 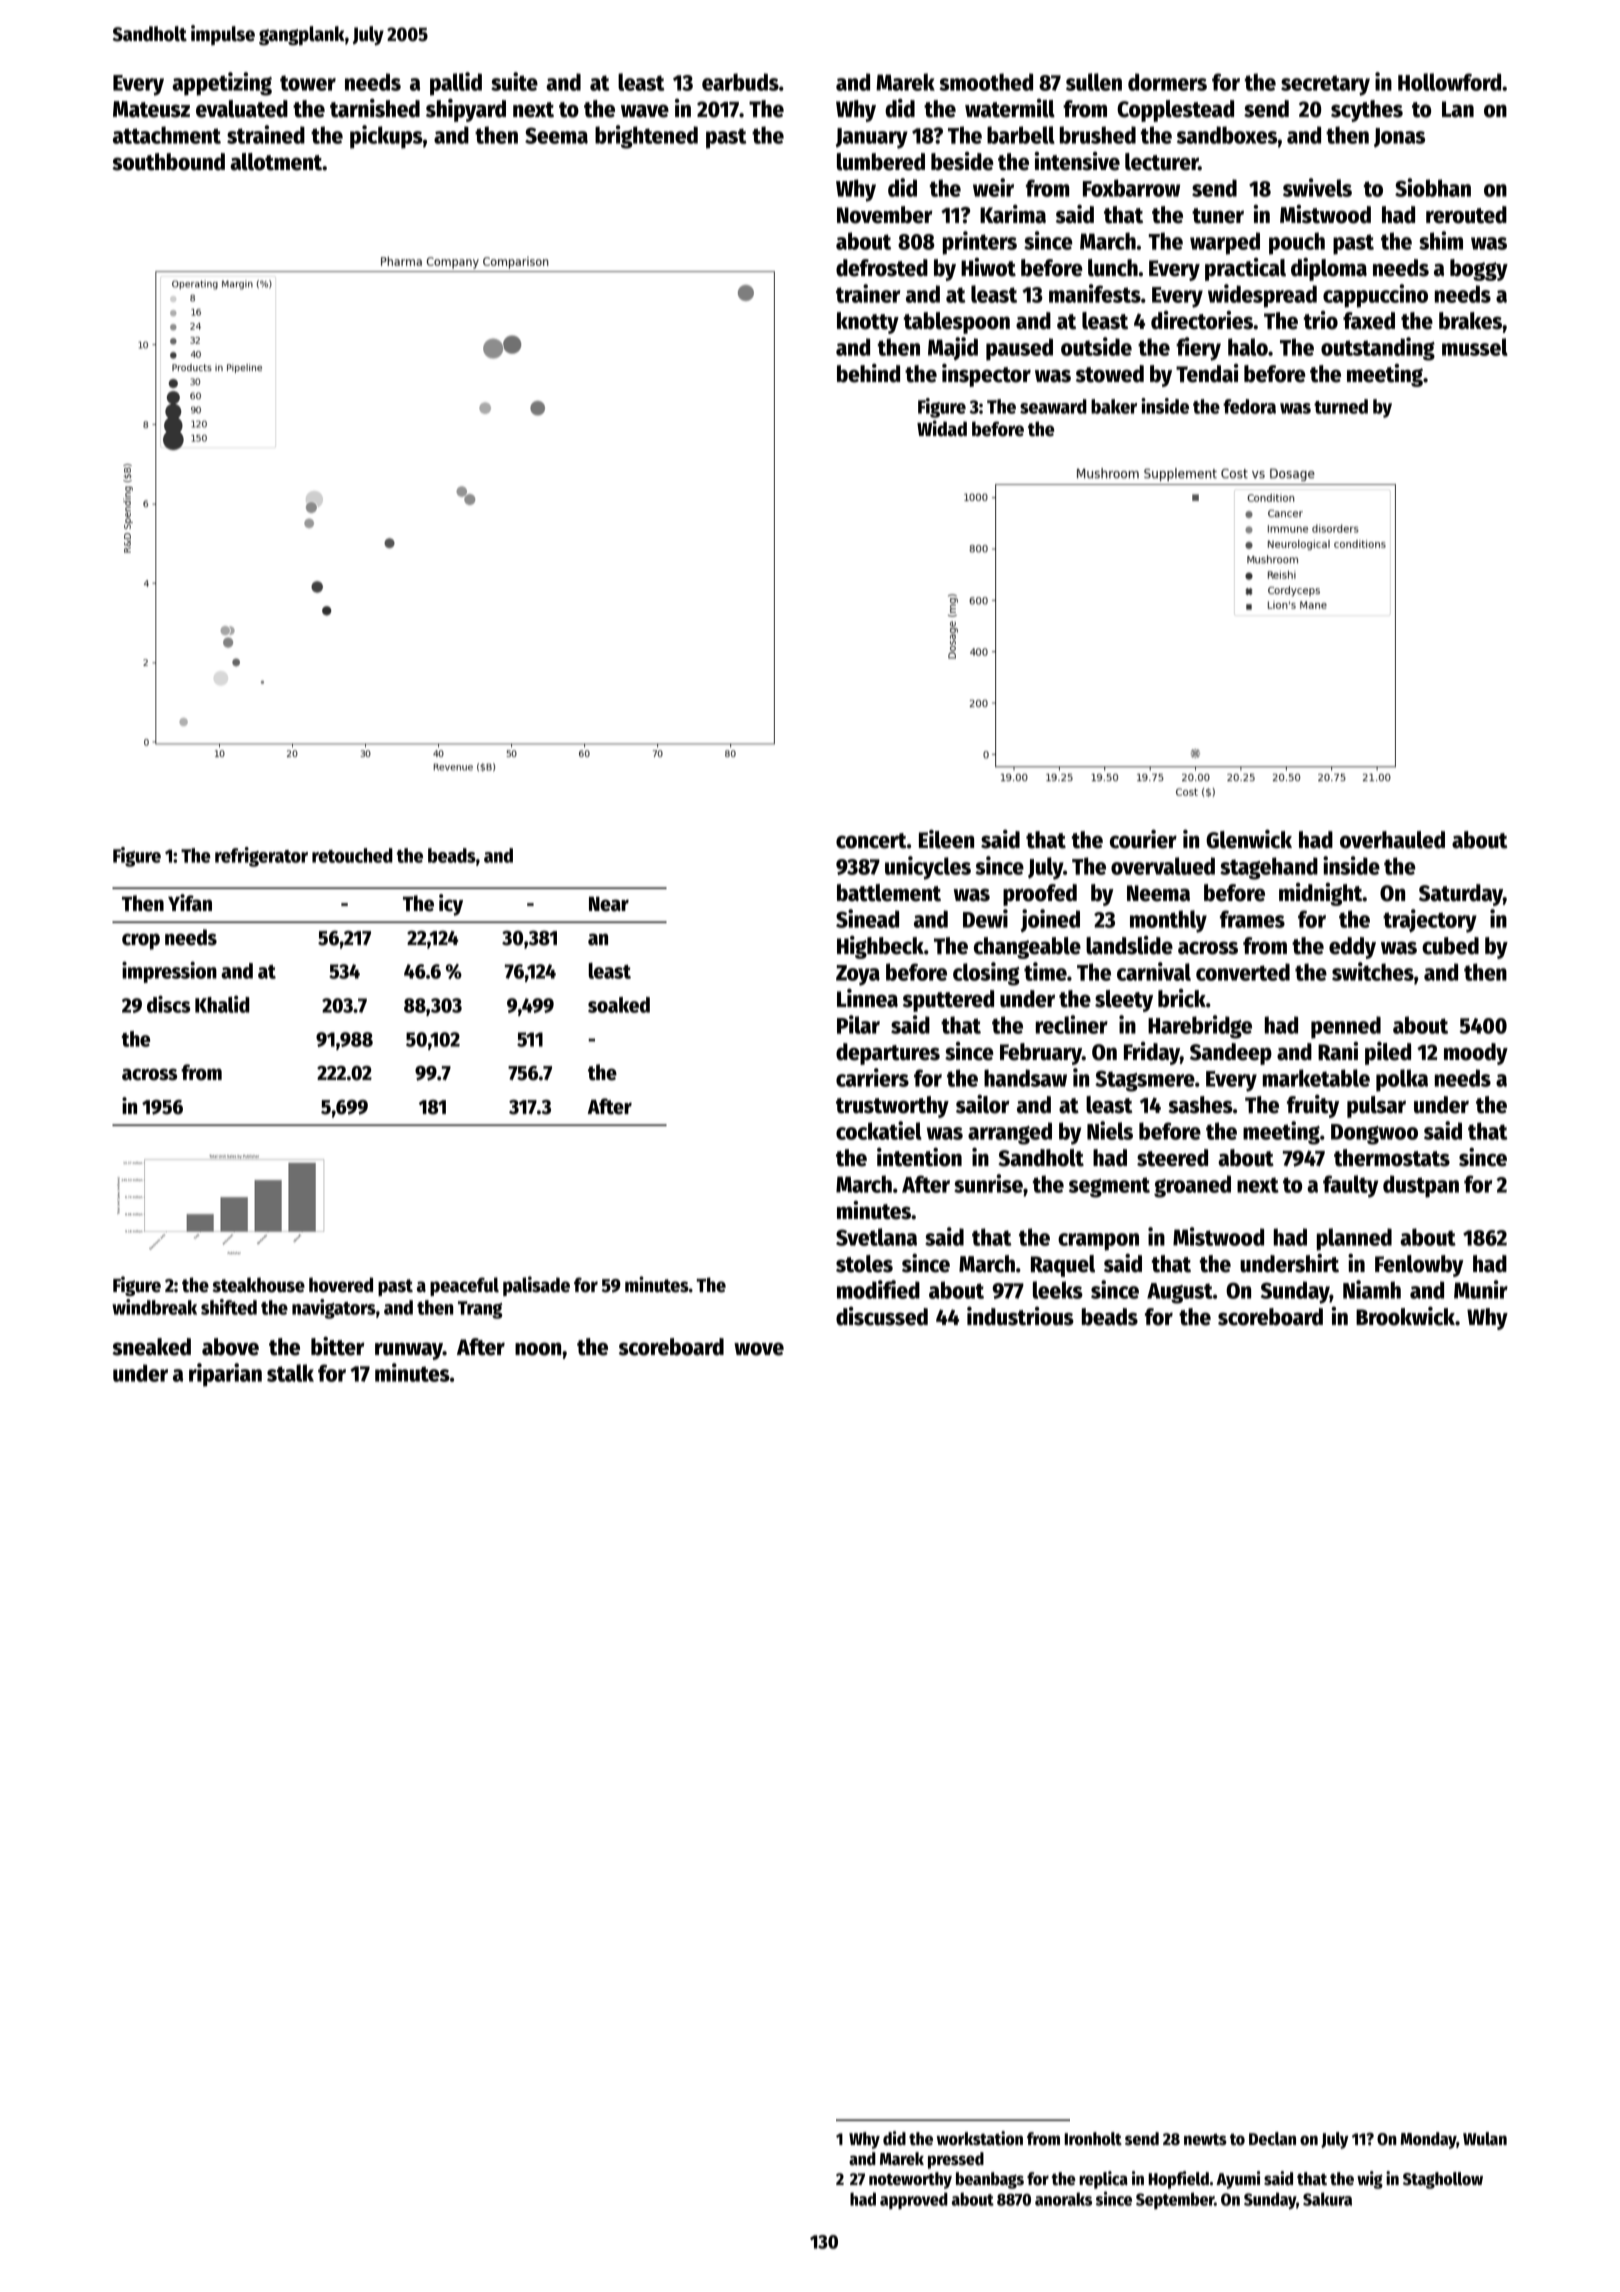 What do you see at coordinates (910, 2180) in the screenshot?
I see `noteworthy` at bounding box center [910, 2180].
